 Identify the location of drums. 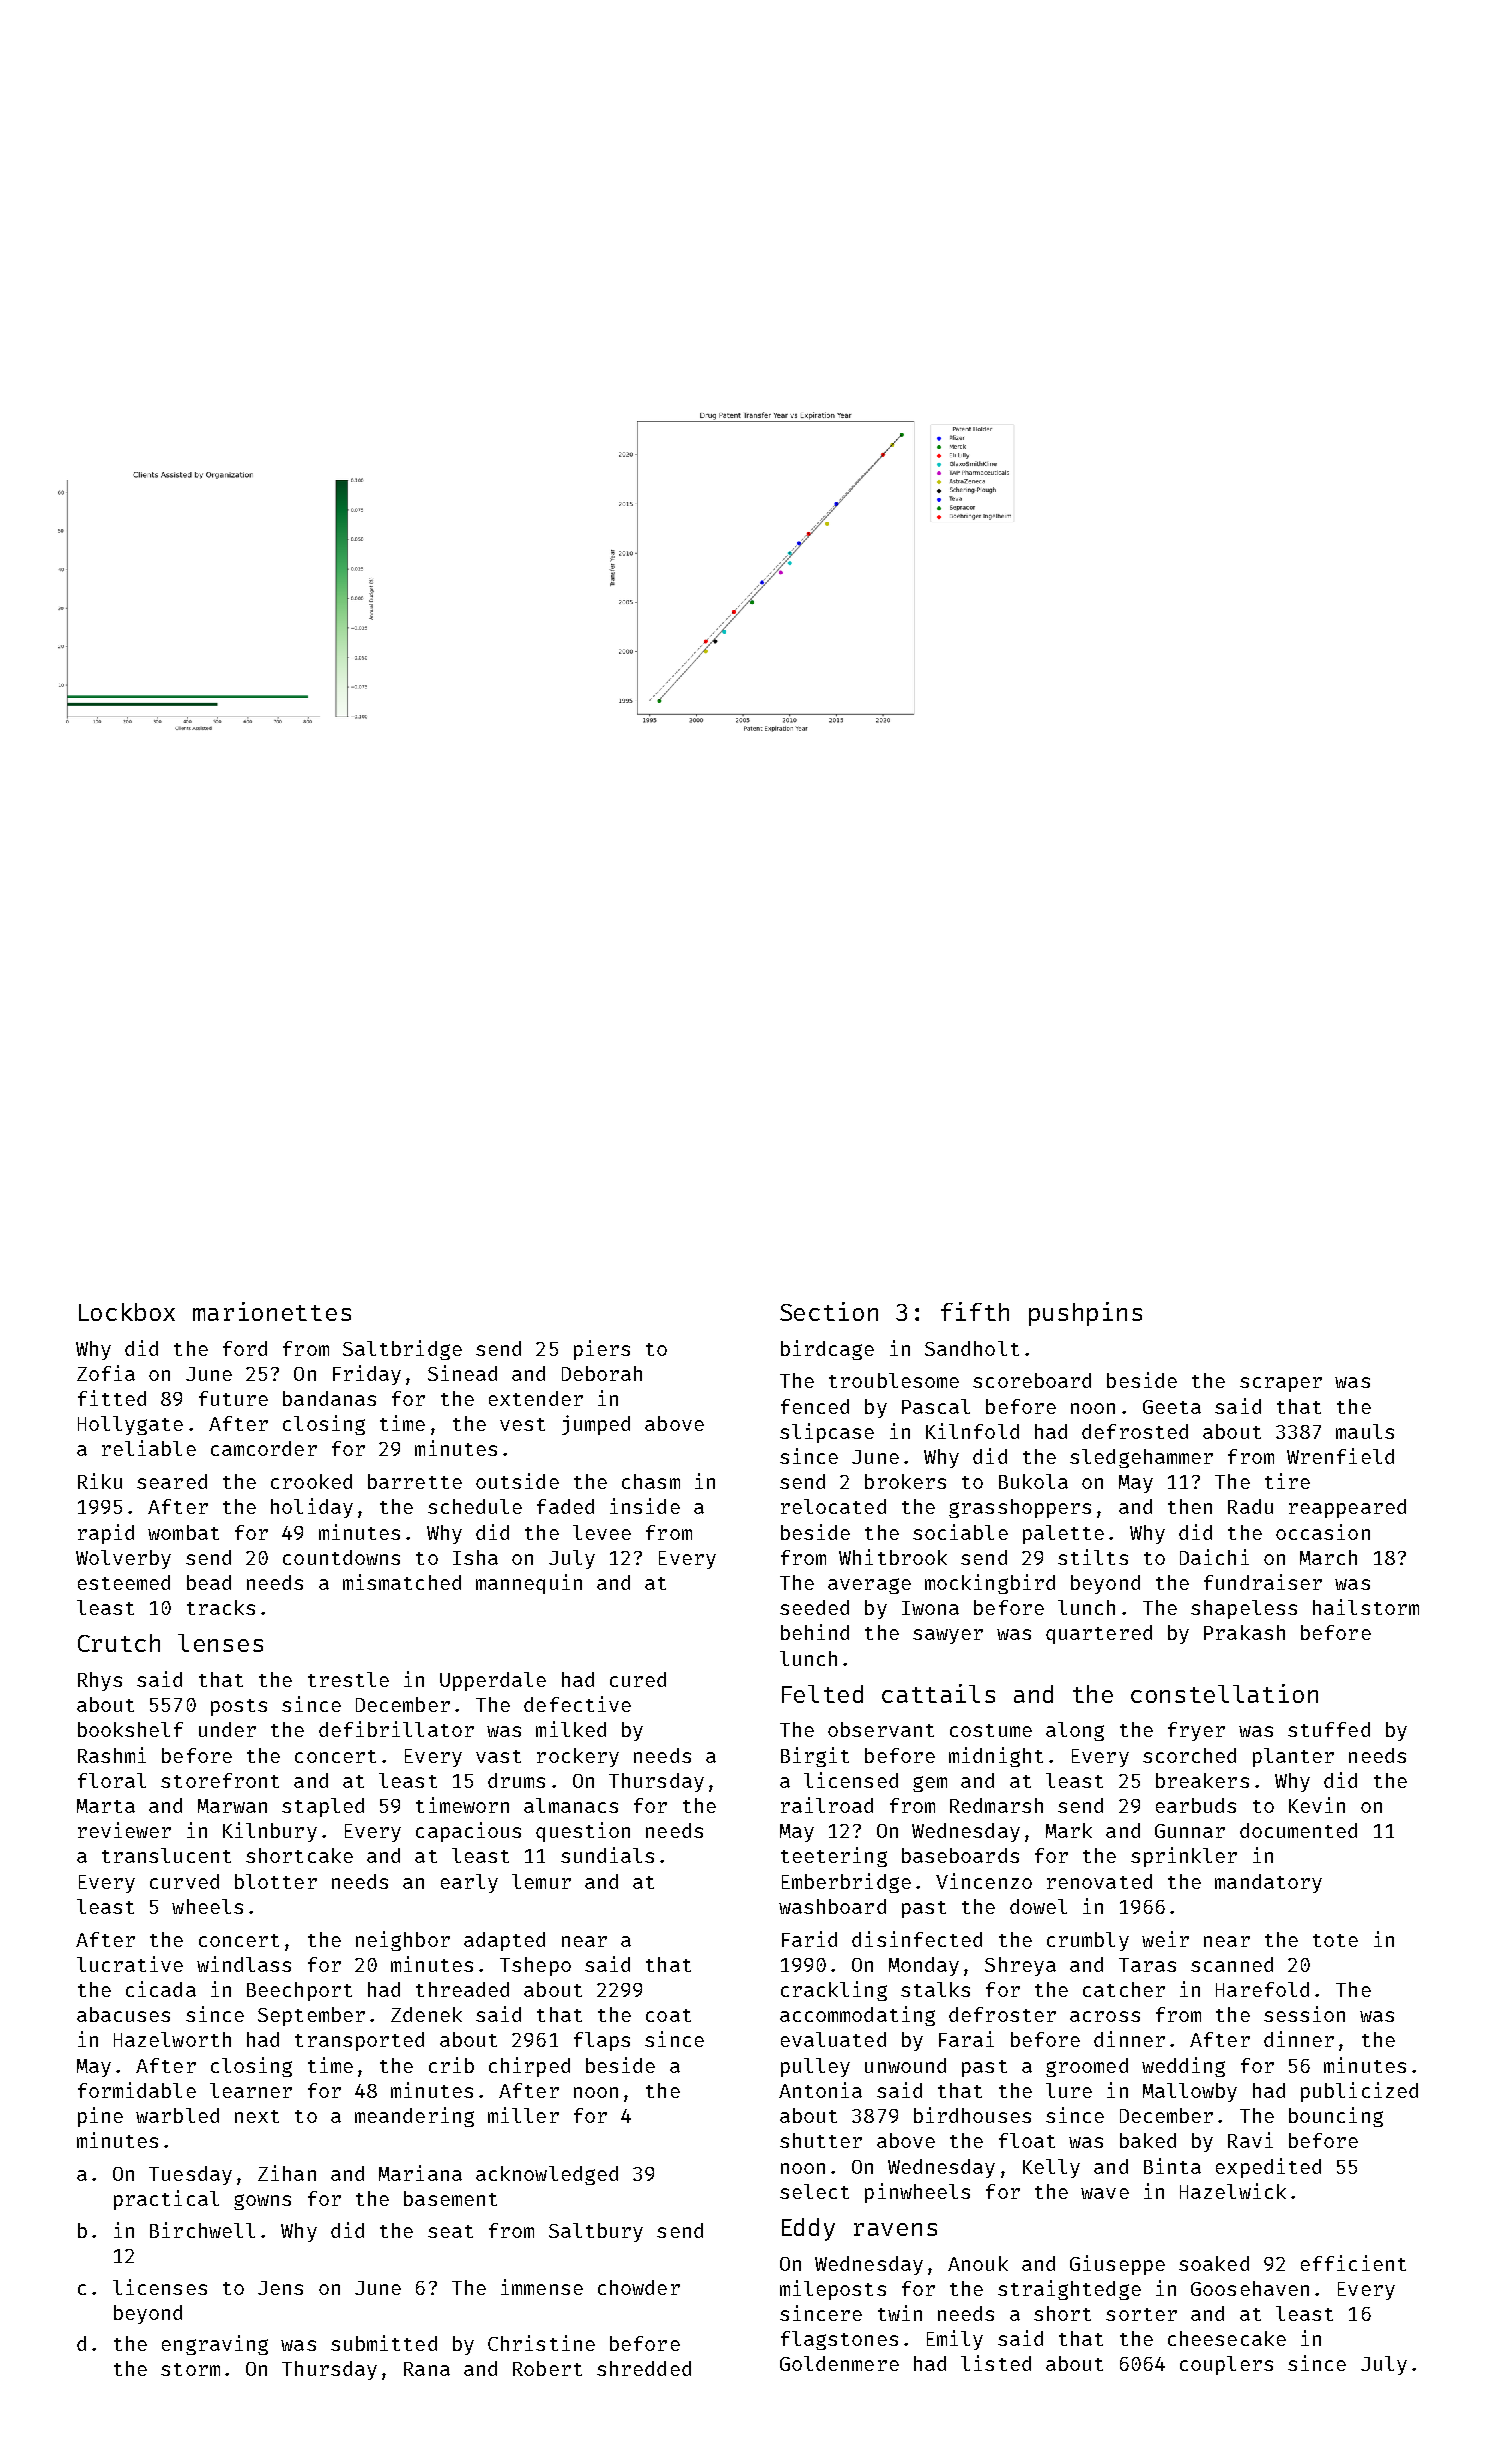
(516, 1780).
